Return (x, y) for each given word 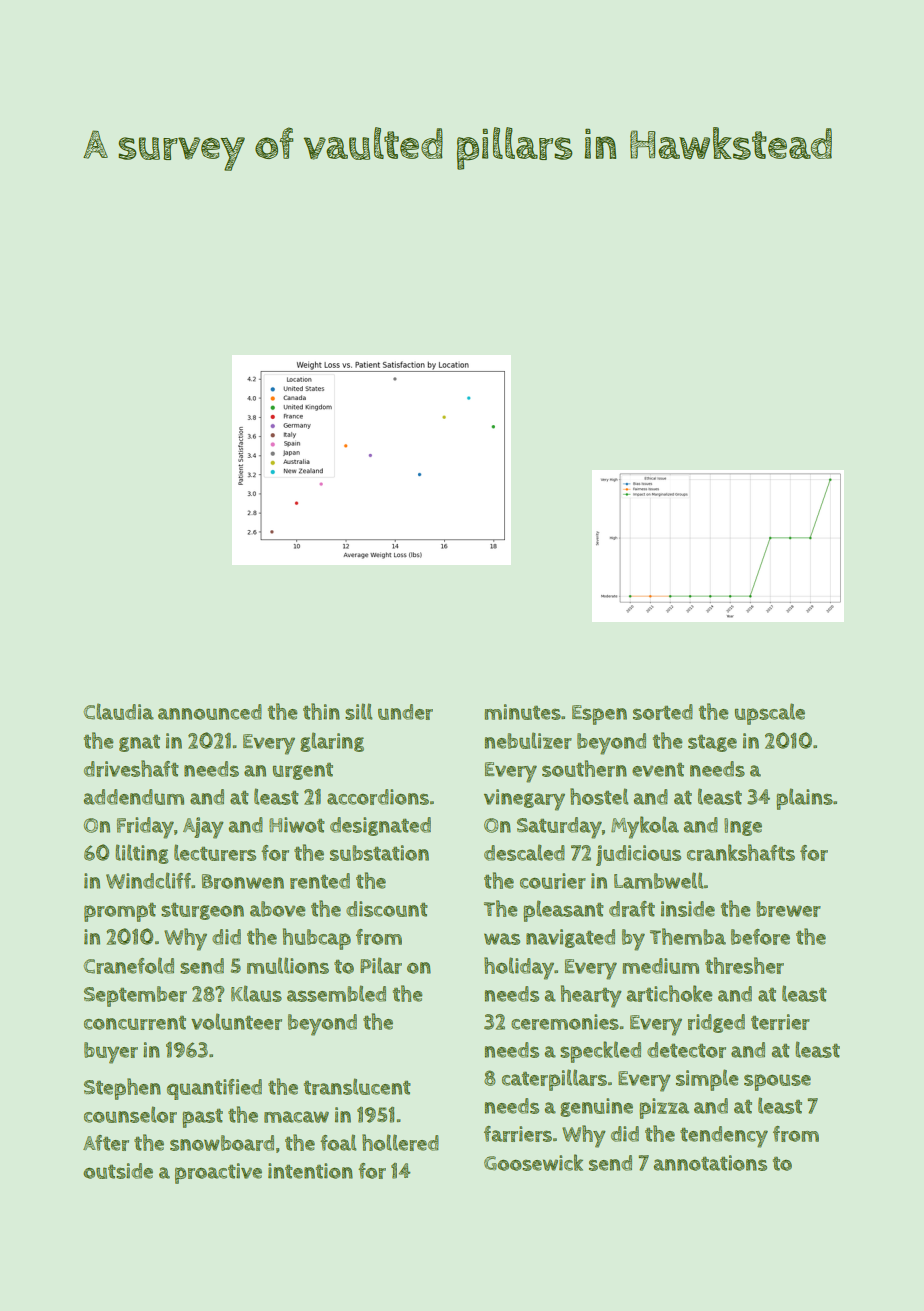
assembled (336, 993)
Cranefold (128, 965)
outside (118, 1171)
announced (210, 712)
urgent (303, 771)
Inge (743, 827)
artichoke (669, 993)
